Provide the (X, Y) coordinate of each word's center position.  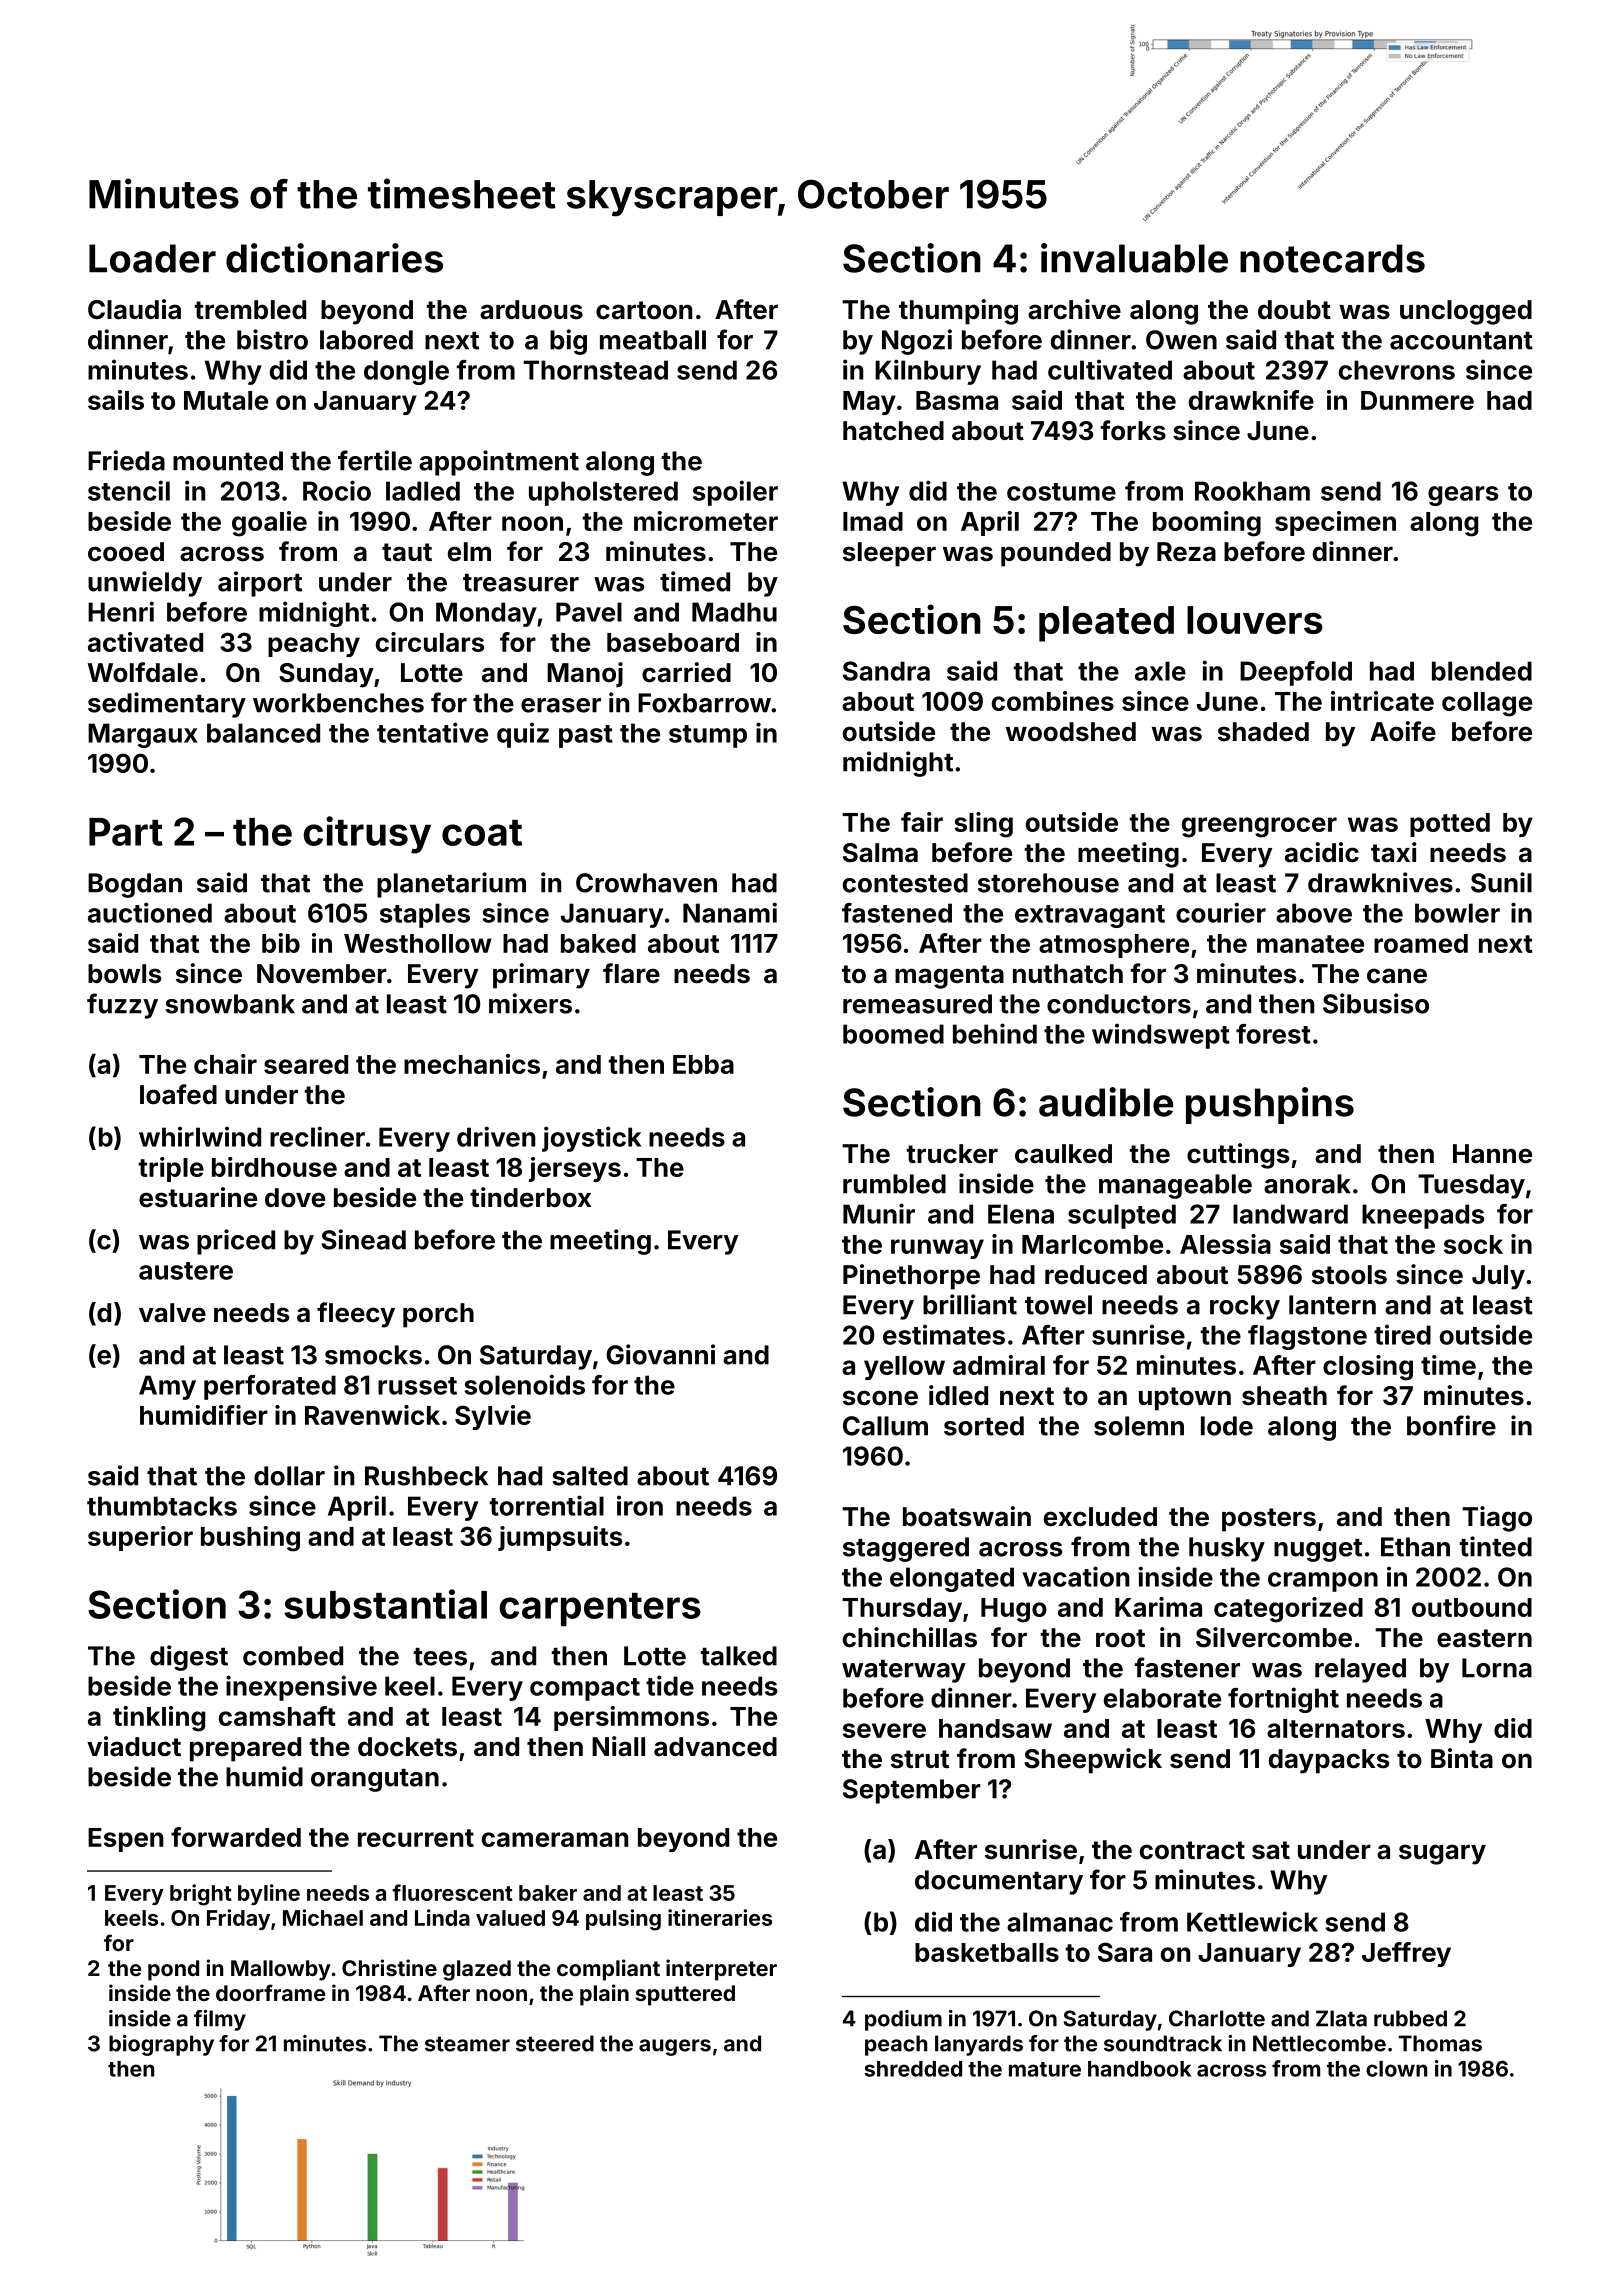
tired (1402, 1334)
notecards (1332, 258)
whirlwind (200, 1136)
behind (995, 1033)
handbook (1139, 2069)
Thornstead (595, 370)
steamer (467, 2044)
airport (260, 584)
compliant (608, 1970)
